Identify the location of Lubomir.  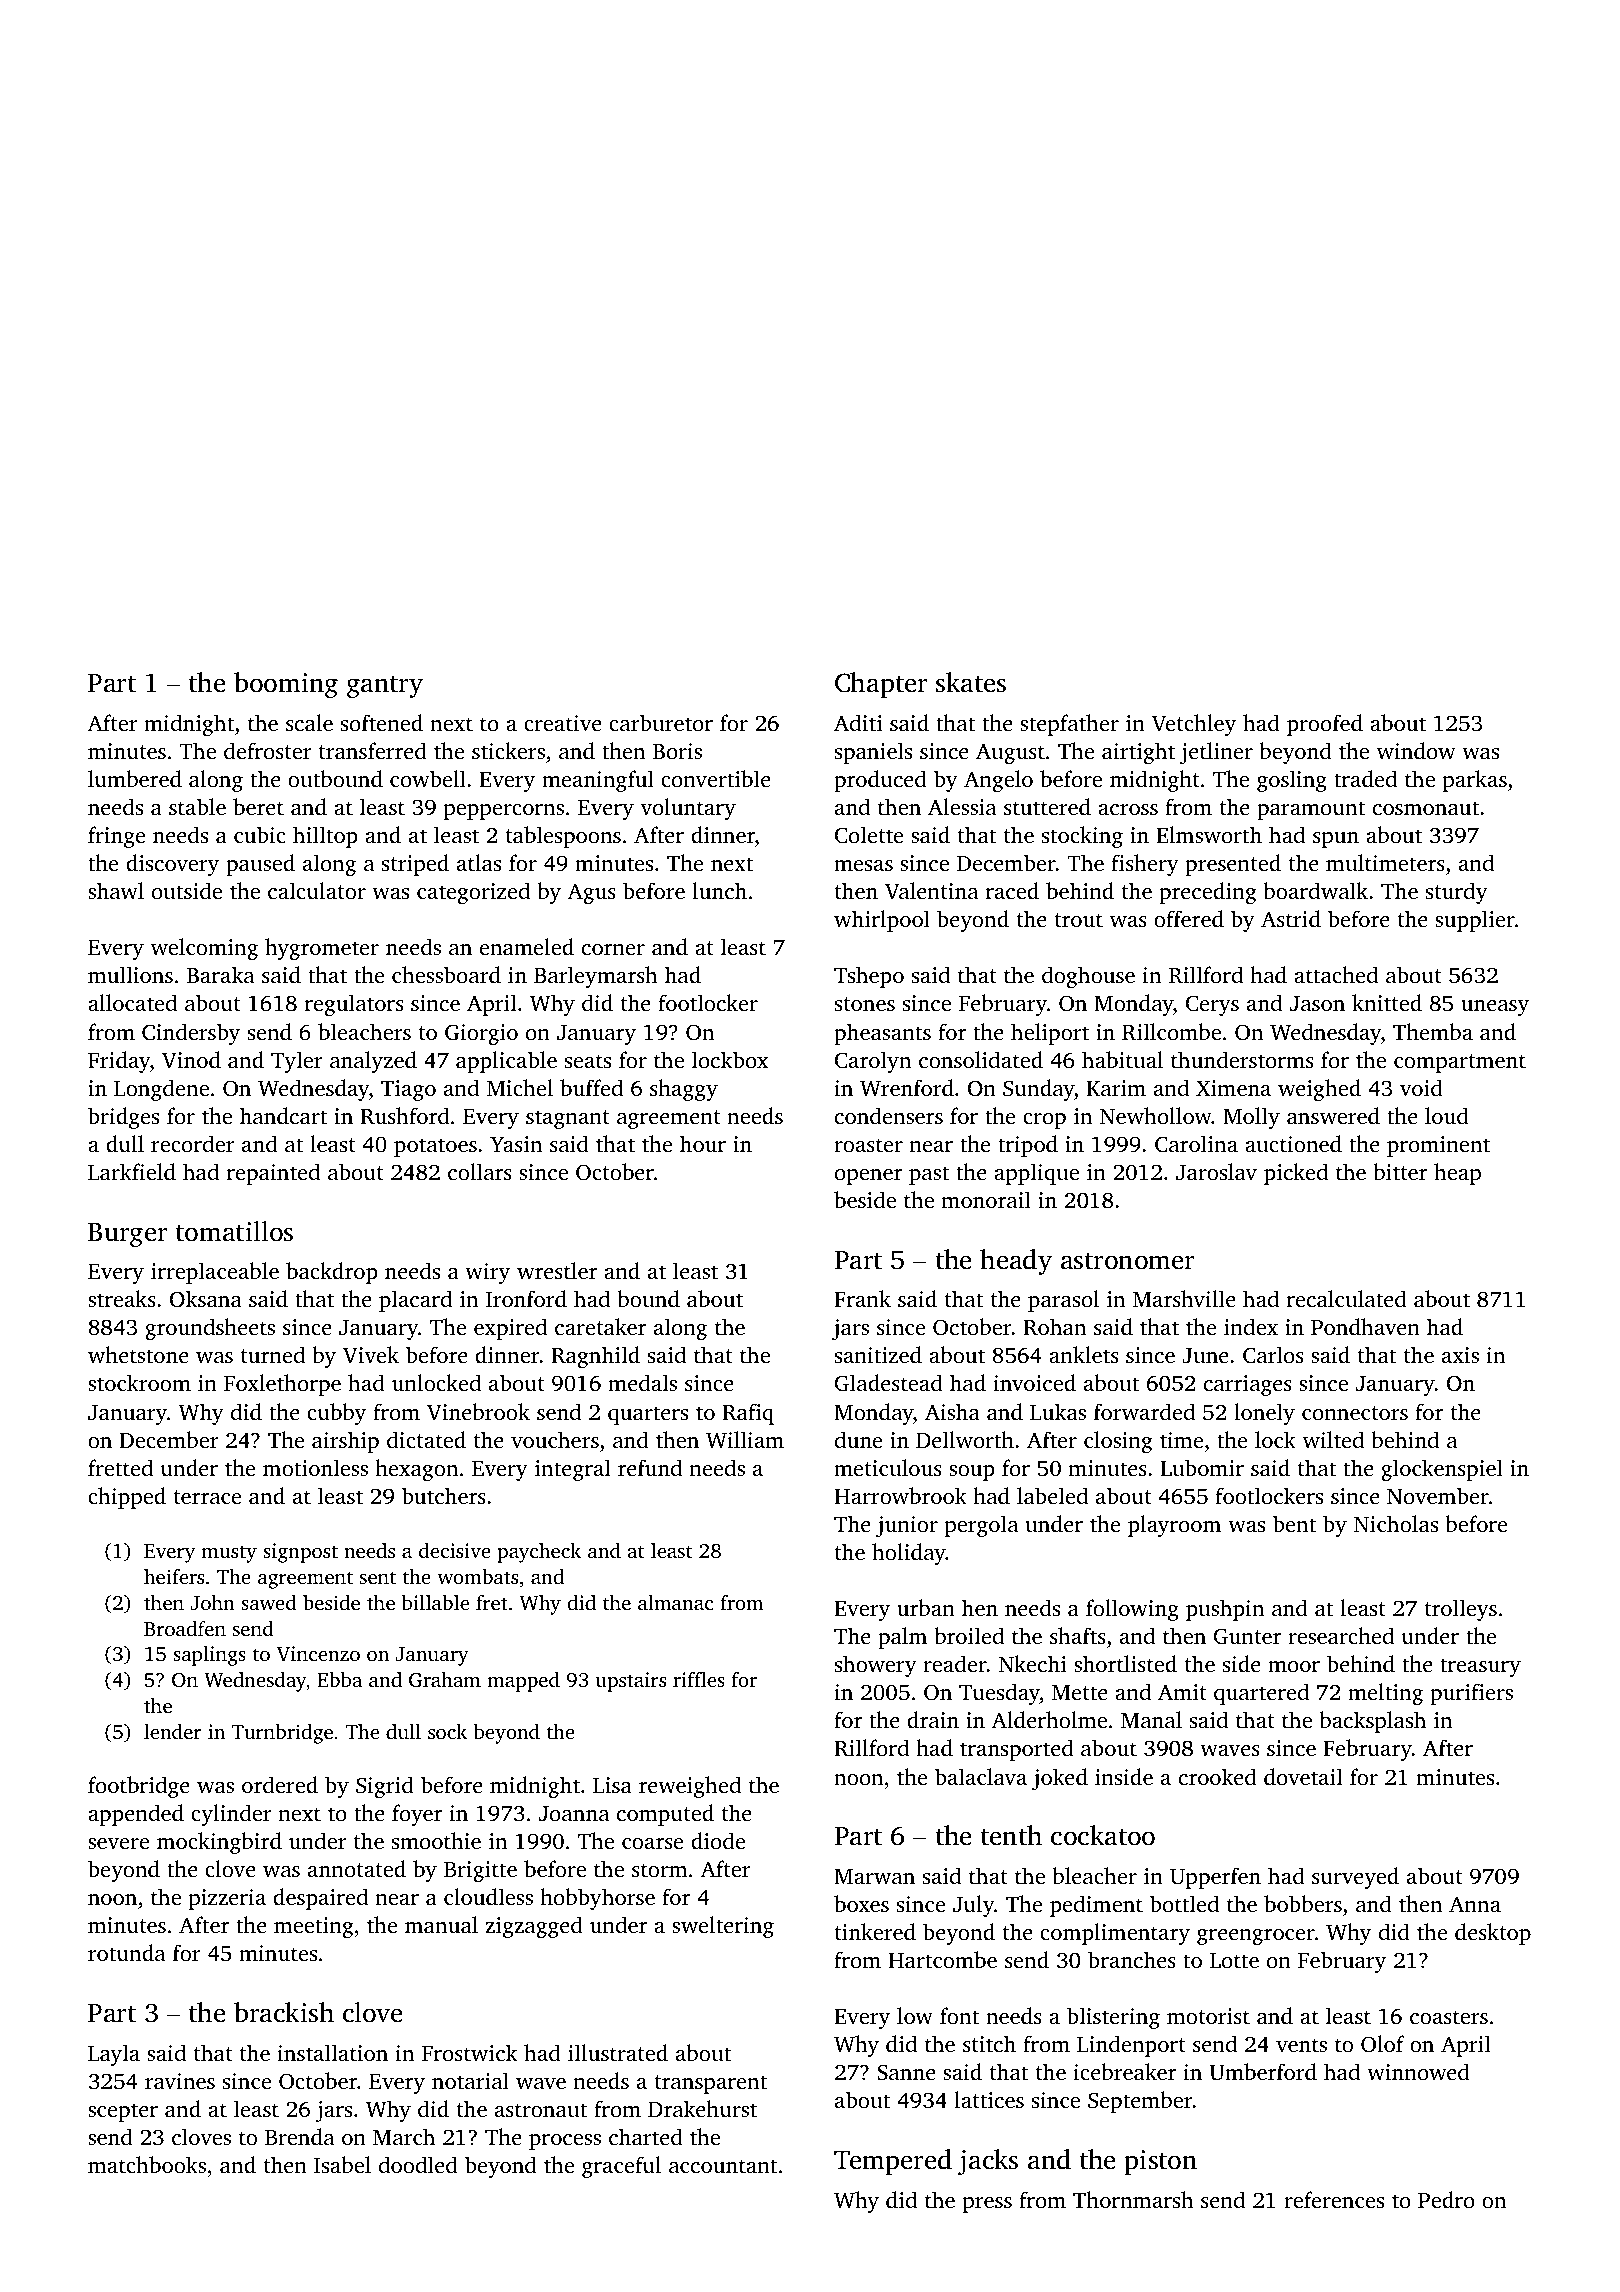
(1202, 1467).
